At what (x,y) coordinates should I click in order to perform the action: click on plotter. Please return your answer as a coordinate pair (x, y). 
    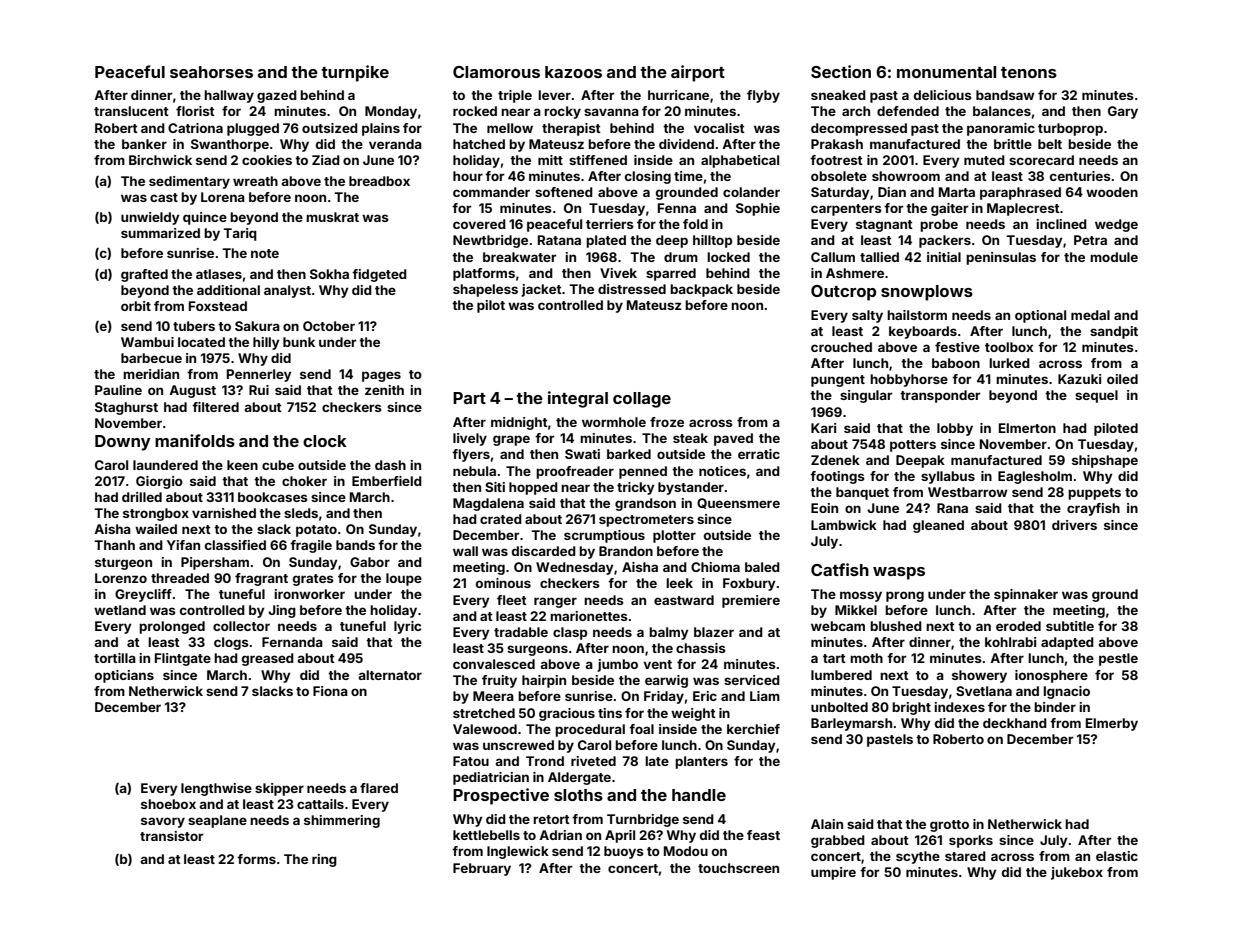
    Looking at the image, I should click on (674, 536).
